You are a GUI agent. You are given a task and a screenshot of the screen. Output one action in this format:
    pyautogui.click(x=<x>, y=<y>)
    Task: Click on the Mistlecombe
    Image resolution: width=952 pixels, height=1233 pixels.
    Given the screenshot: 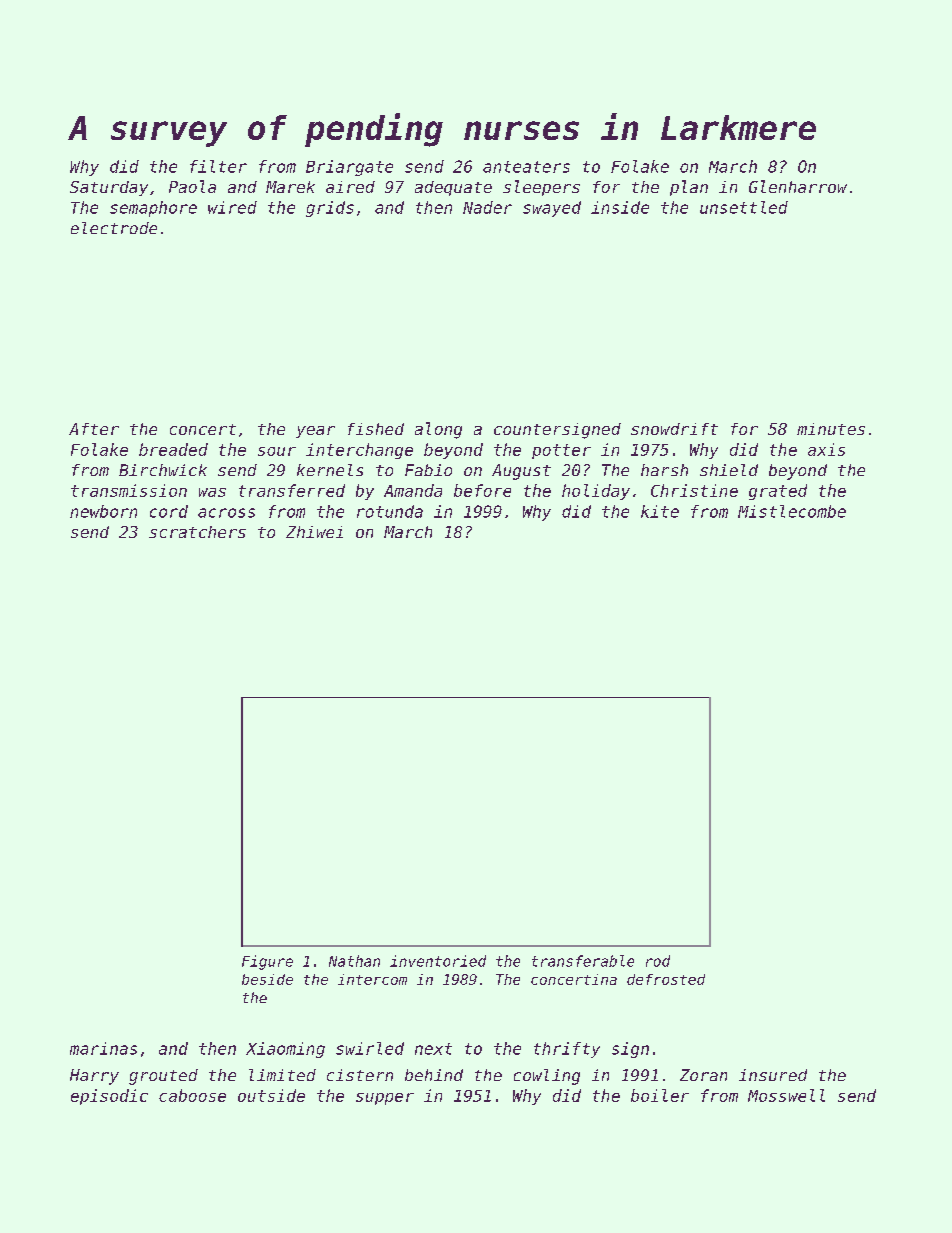 What is the action you would take?
    pyautogui.click(x=792, y=511)
